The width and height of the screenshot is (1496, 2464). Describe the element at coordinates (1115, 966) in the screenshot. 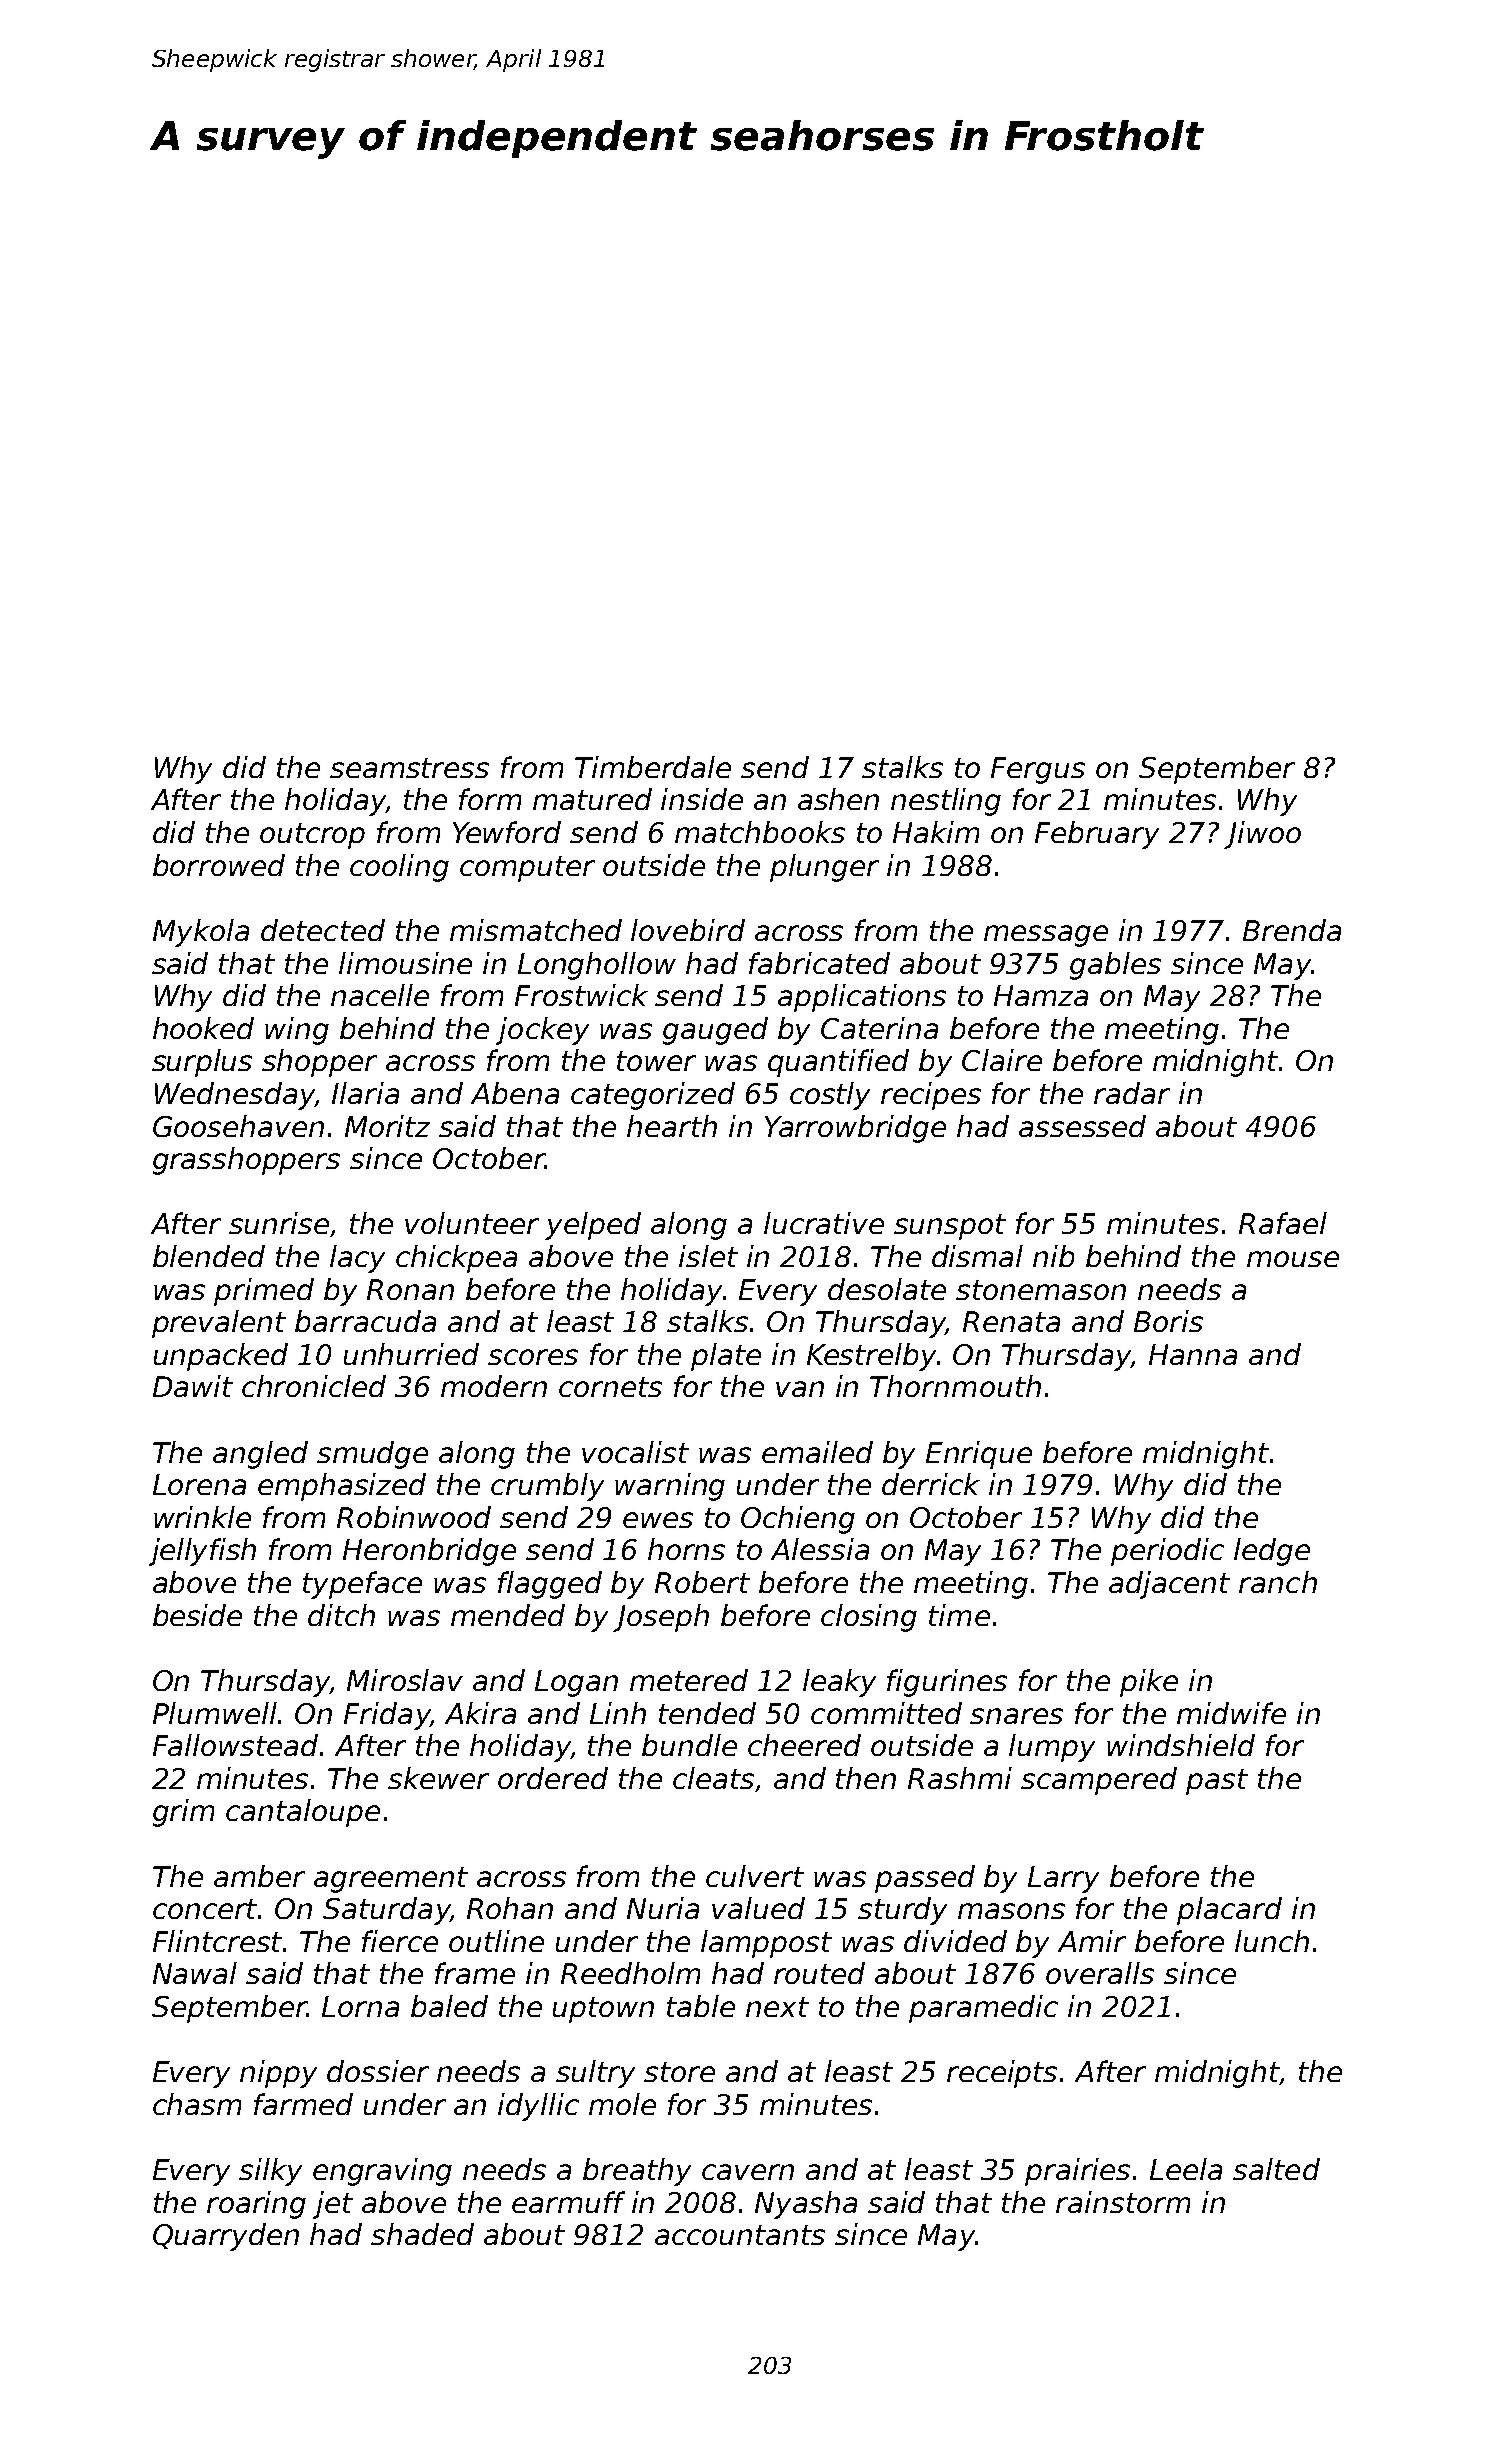

I see `gables` at that location.
